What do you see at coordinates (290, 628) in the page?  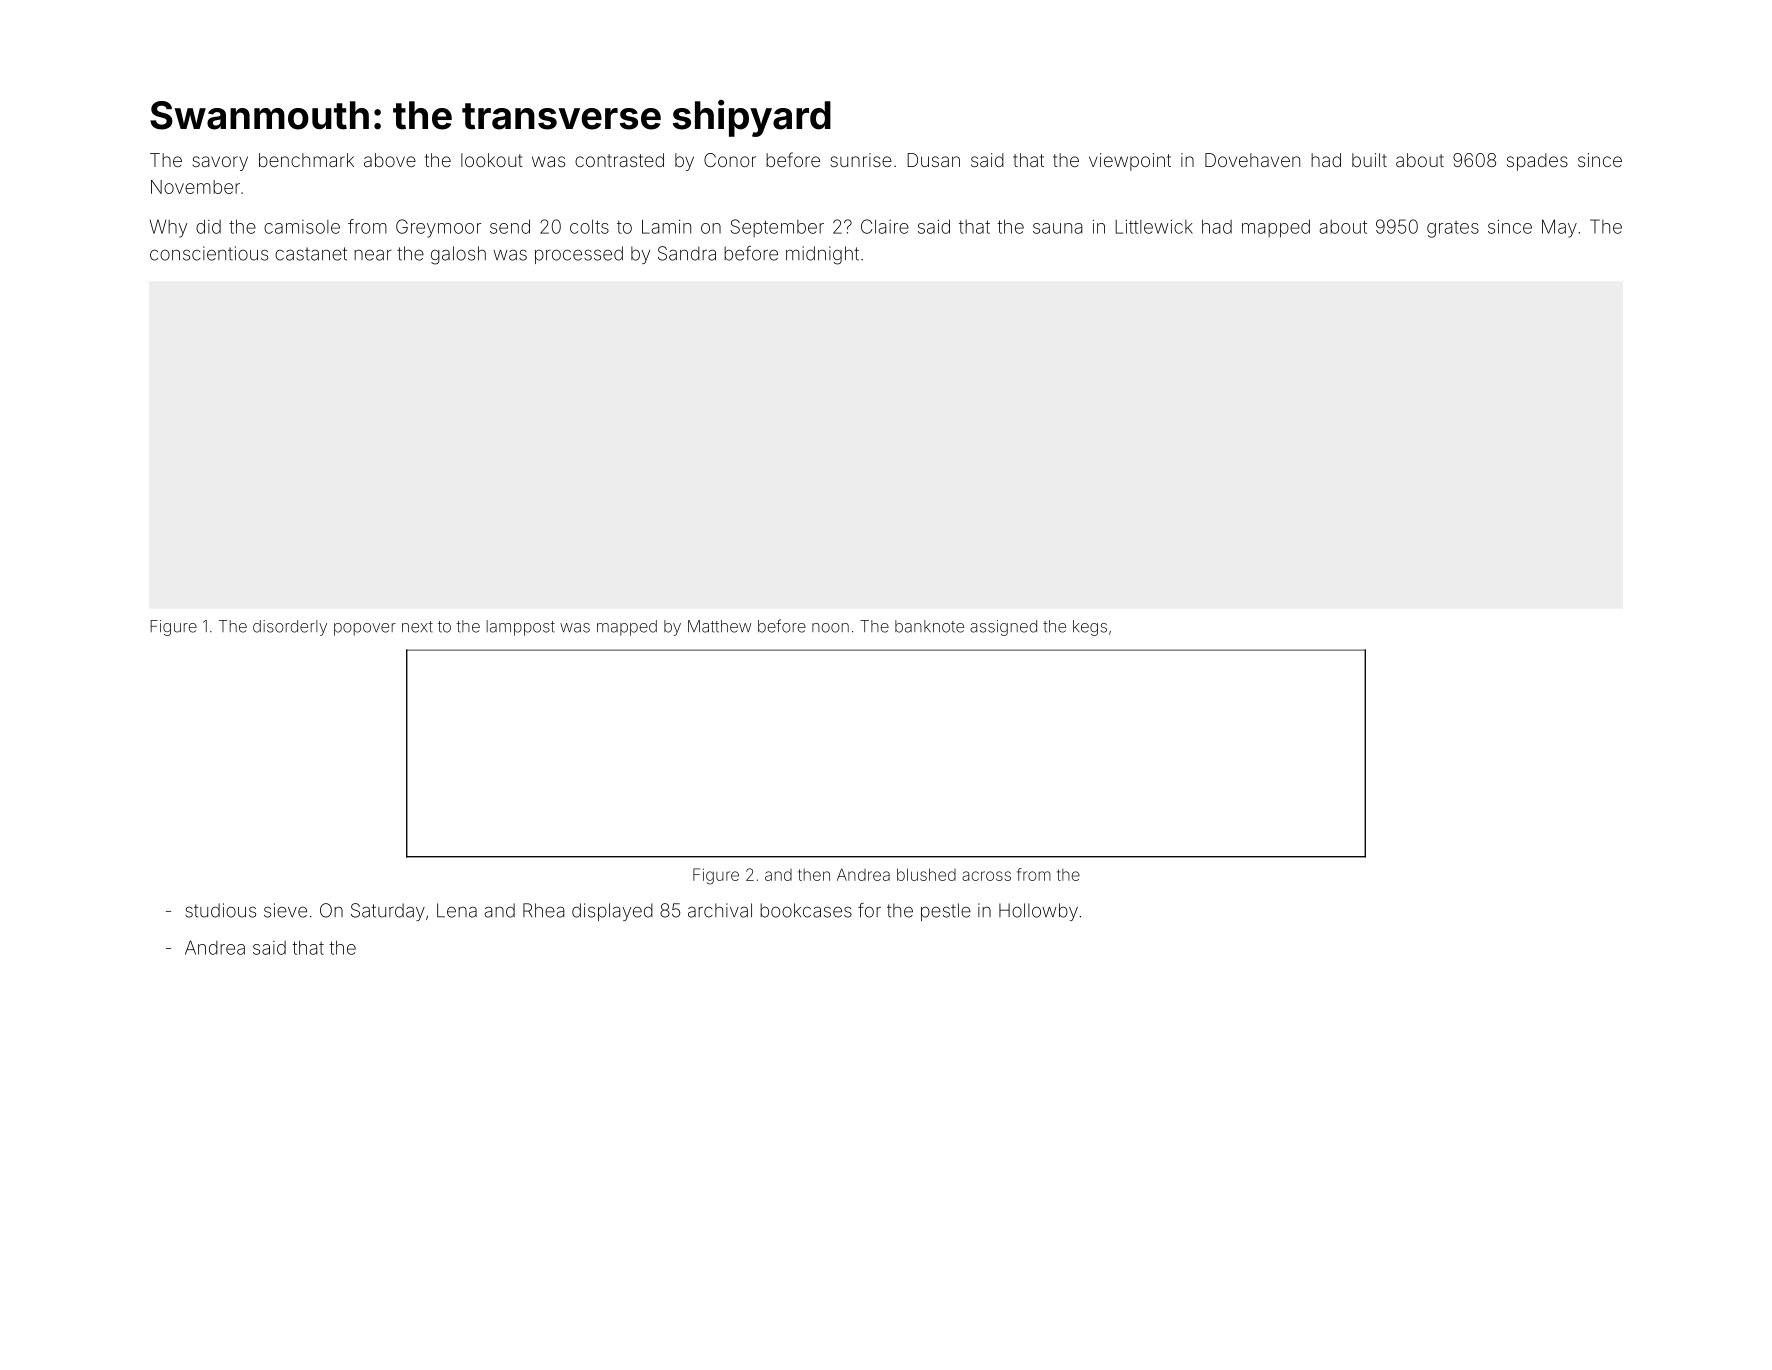 I see `disorderly` at bounding box center [290, 628].
